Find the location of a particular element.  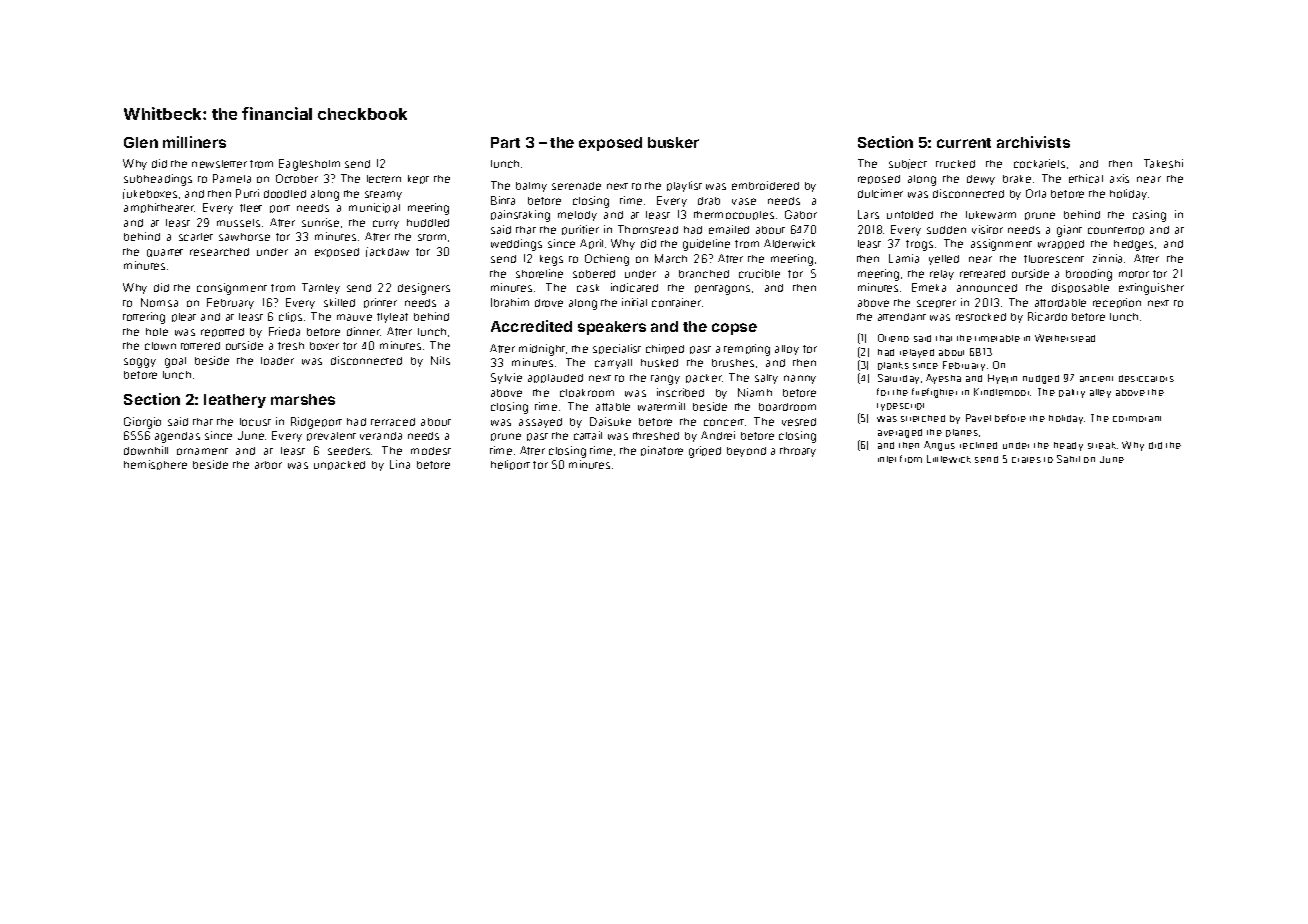

hemisphere is located at coordinates (155, 465).
